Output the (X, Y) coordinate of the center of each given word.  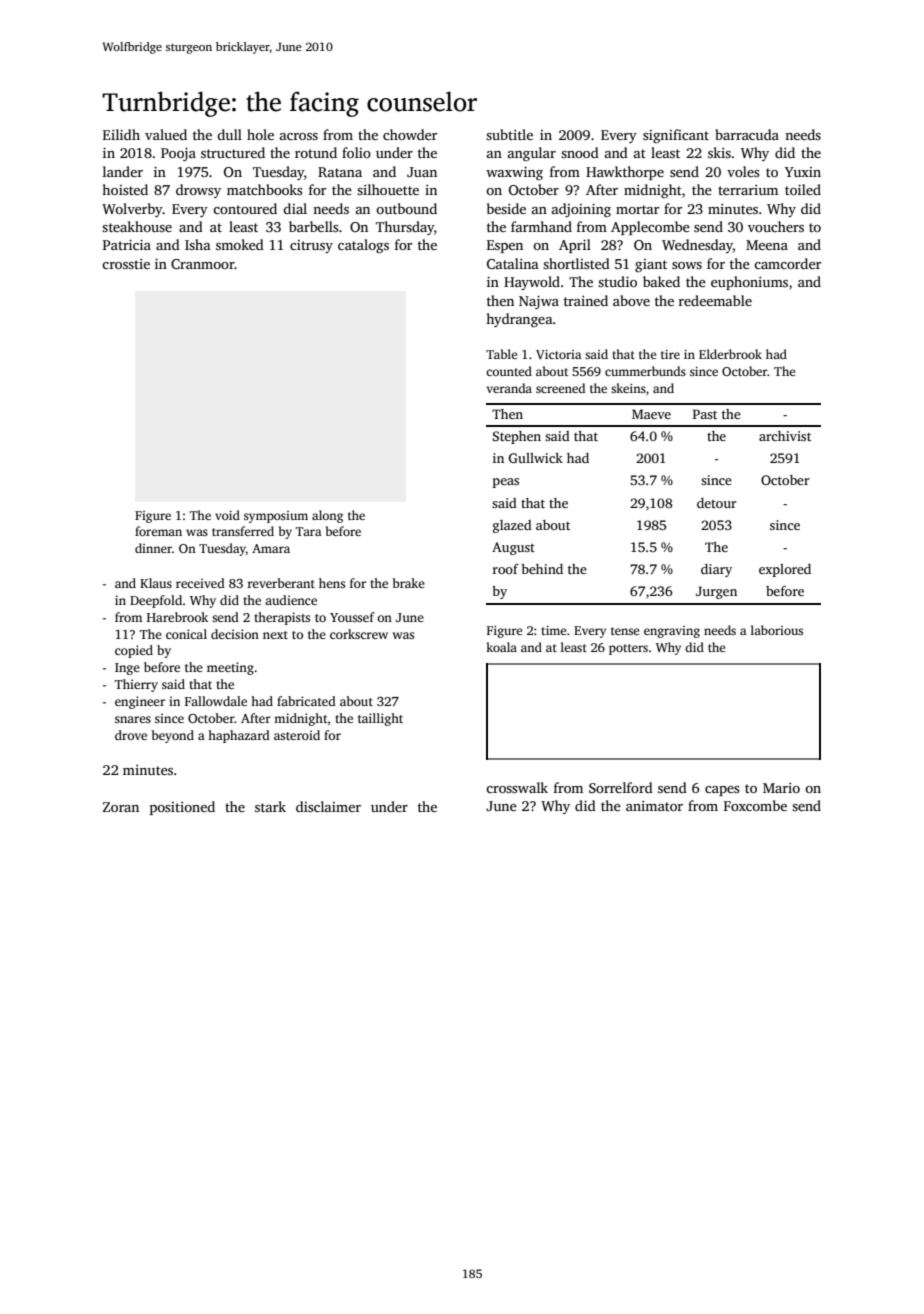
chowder (410, 134)
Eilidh (121, 134)
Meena (767, 245)
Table (501, 354)
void (227, 515)
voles (743, 171)
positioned (182, 808)
